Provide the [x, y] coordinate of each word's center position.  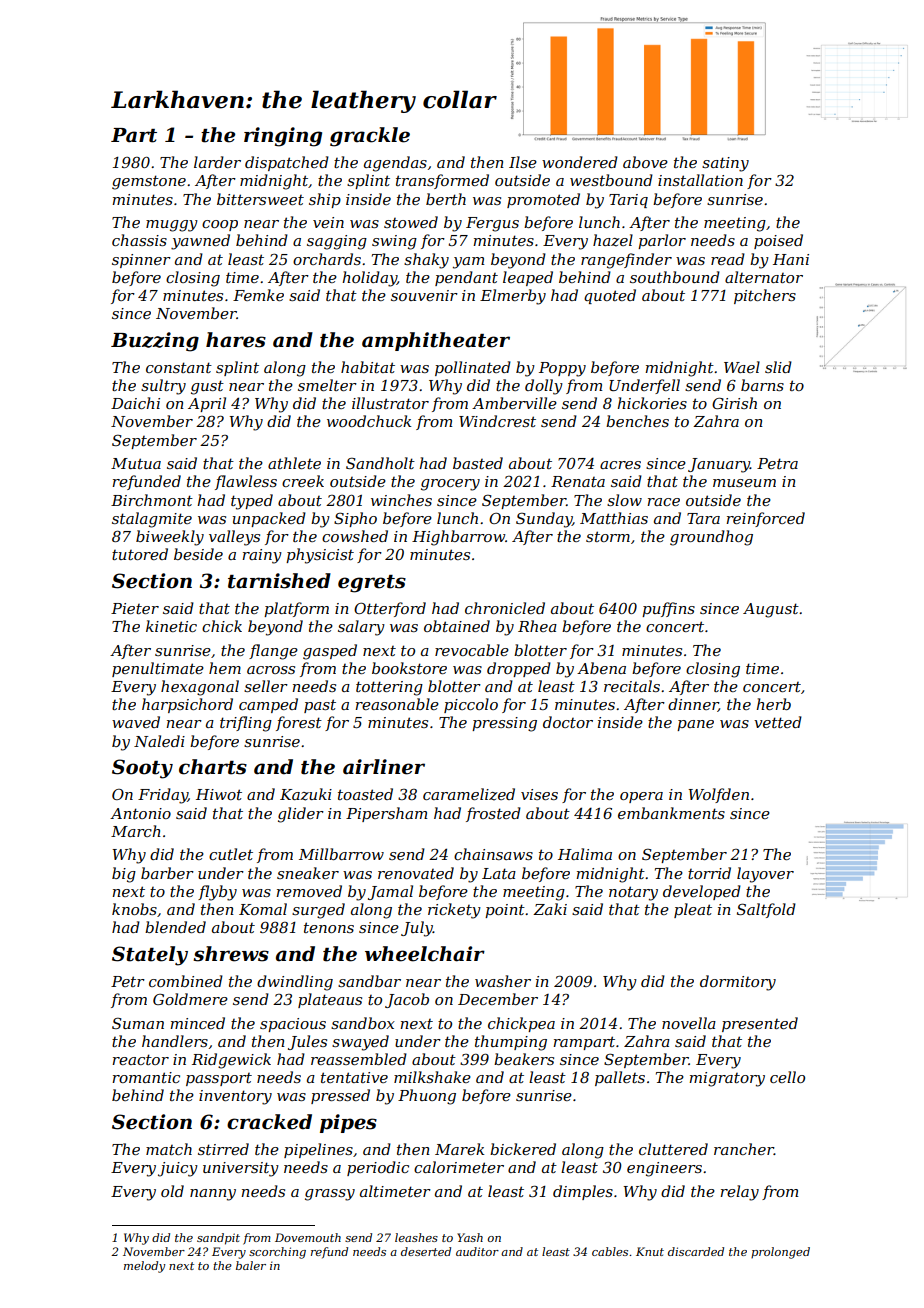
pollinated [473, 368]
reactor [140, 1059]
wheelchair [425, 954]
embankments [671, 813]
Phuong [427, 1097]
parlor [662, 241]
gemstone [149, 182]
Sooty [142, 769]
